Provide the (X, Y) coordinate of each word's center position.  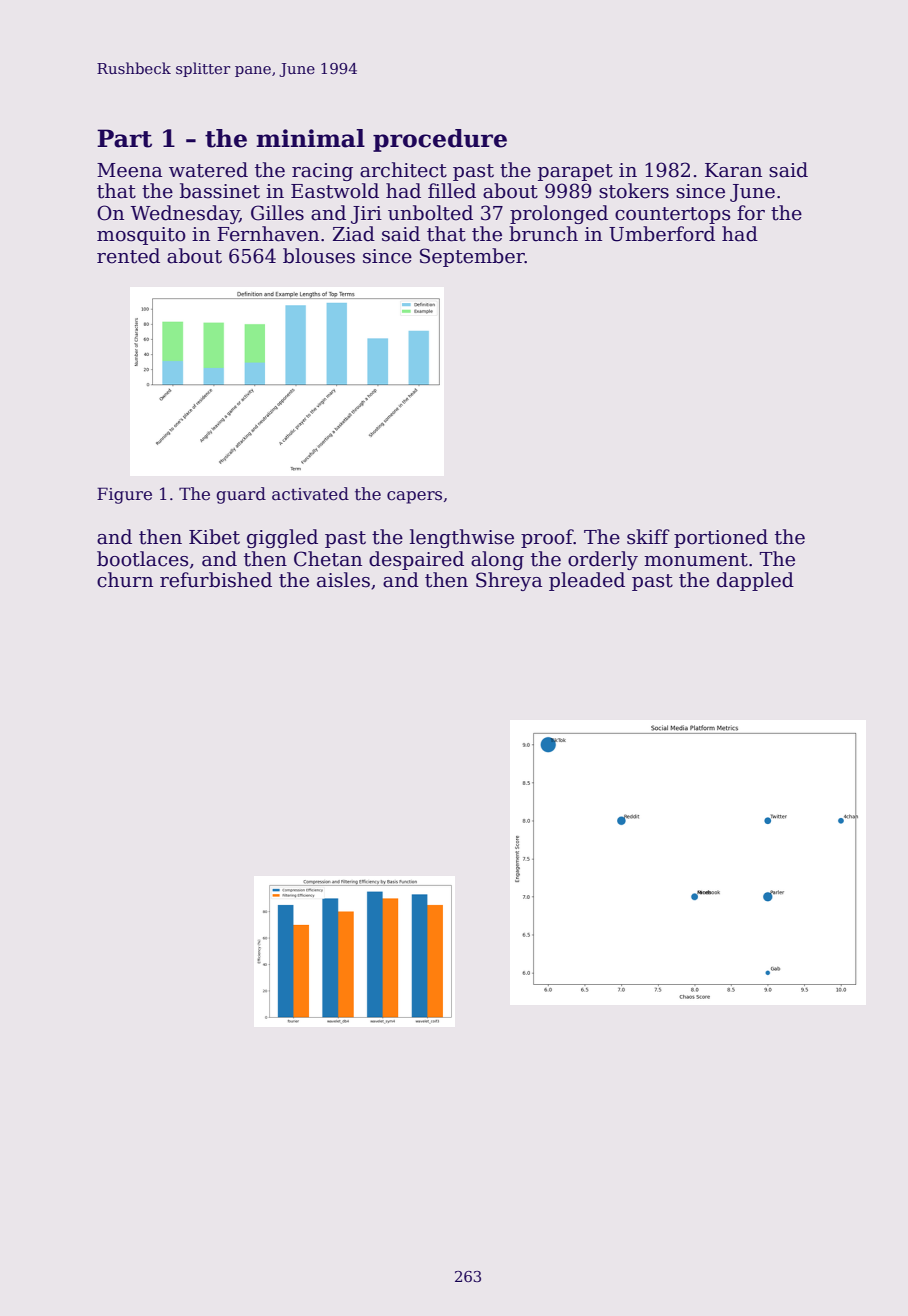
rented (128, 256)
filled (452, 191)
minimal (310, 138)
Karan (733, 170)
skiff (648, 537)
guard (241, 495)
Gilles (277, 213)
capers (414, 497)
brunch (543, 234)
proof (547, 538)
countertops (673, 215)
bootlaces (143, 559)
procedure (440, 140)
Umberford (662, 234)
